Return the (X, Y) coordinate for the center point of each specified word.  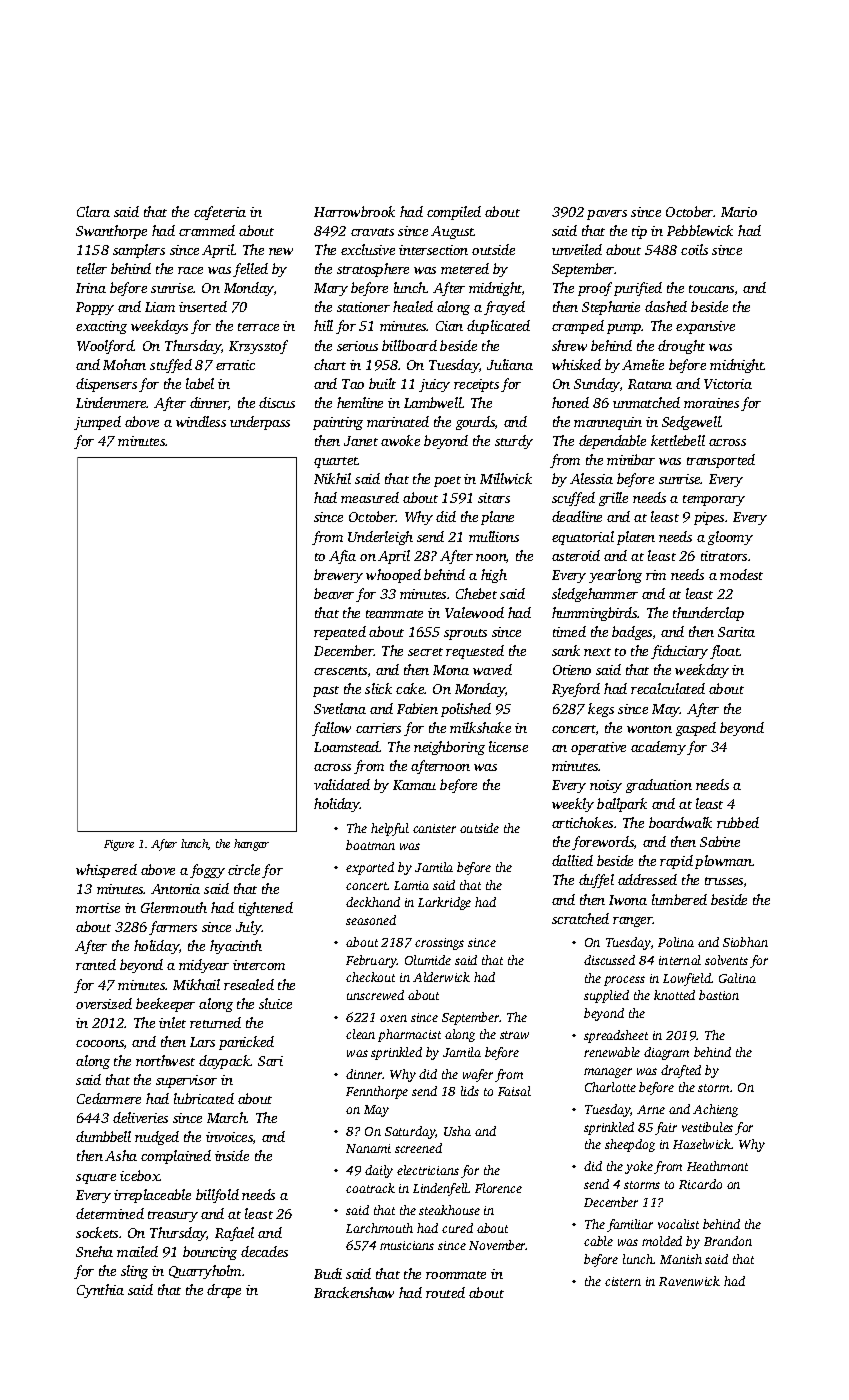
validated (342, 784)
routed (445, 1292)
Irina (91, 288)
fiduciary (679, 652)
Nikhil (332, 478)
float (725, 652)
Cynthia (100, 1291)
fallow (331, 729)
